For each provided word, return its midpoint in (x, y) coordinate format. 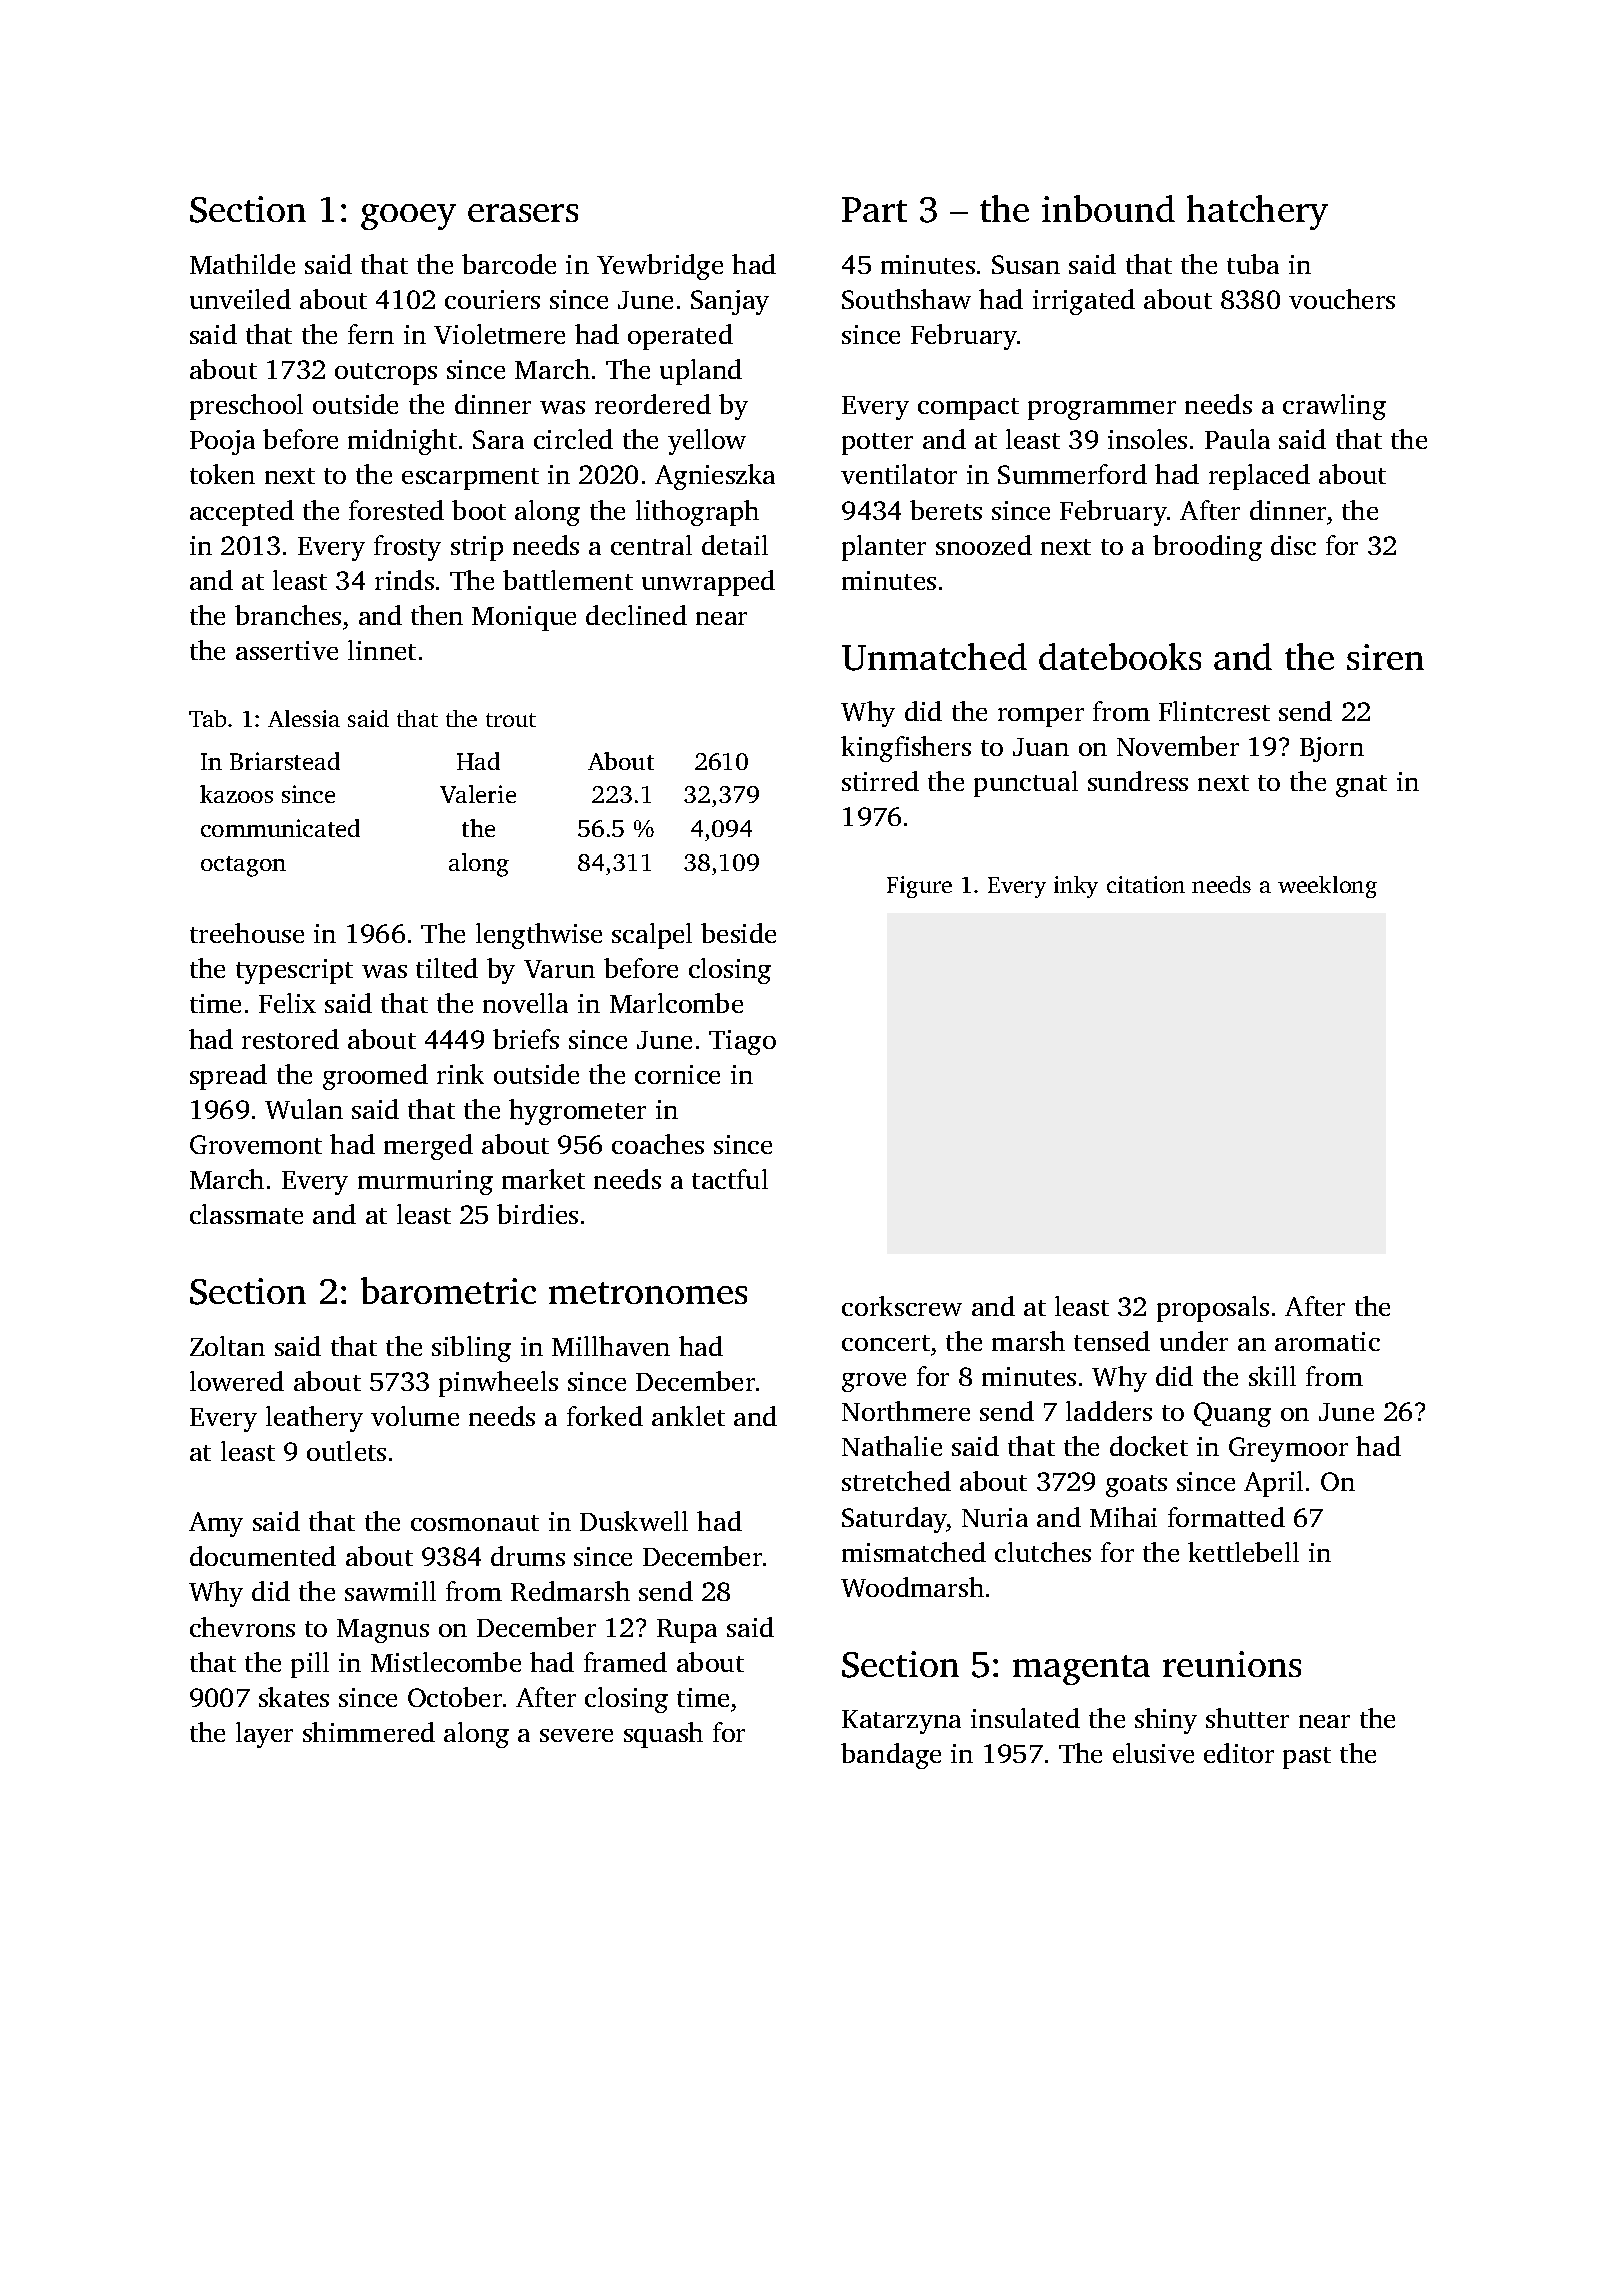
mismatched (914, 1552)
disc (1293, 545)
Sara (498, 439)
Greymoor (1288, 1449)
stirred (880, 781)
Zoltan (227, 1346)
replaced (1259, 477)
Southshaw (906, 299)
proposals (1213, 1309)
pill (310, 1665)
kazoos (236, 794)
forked (605, 1416)
